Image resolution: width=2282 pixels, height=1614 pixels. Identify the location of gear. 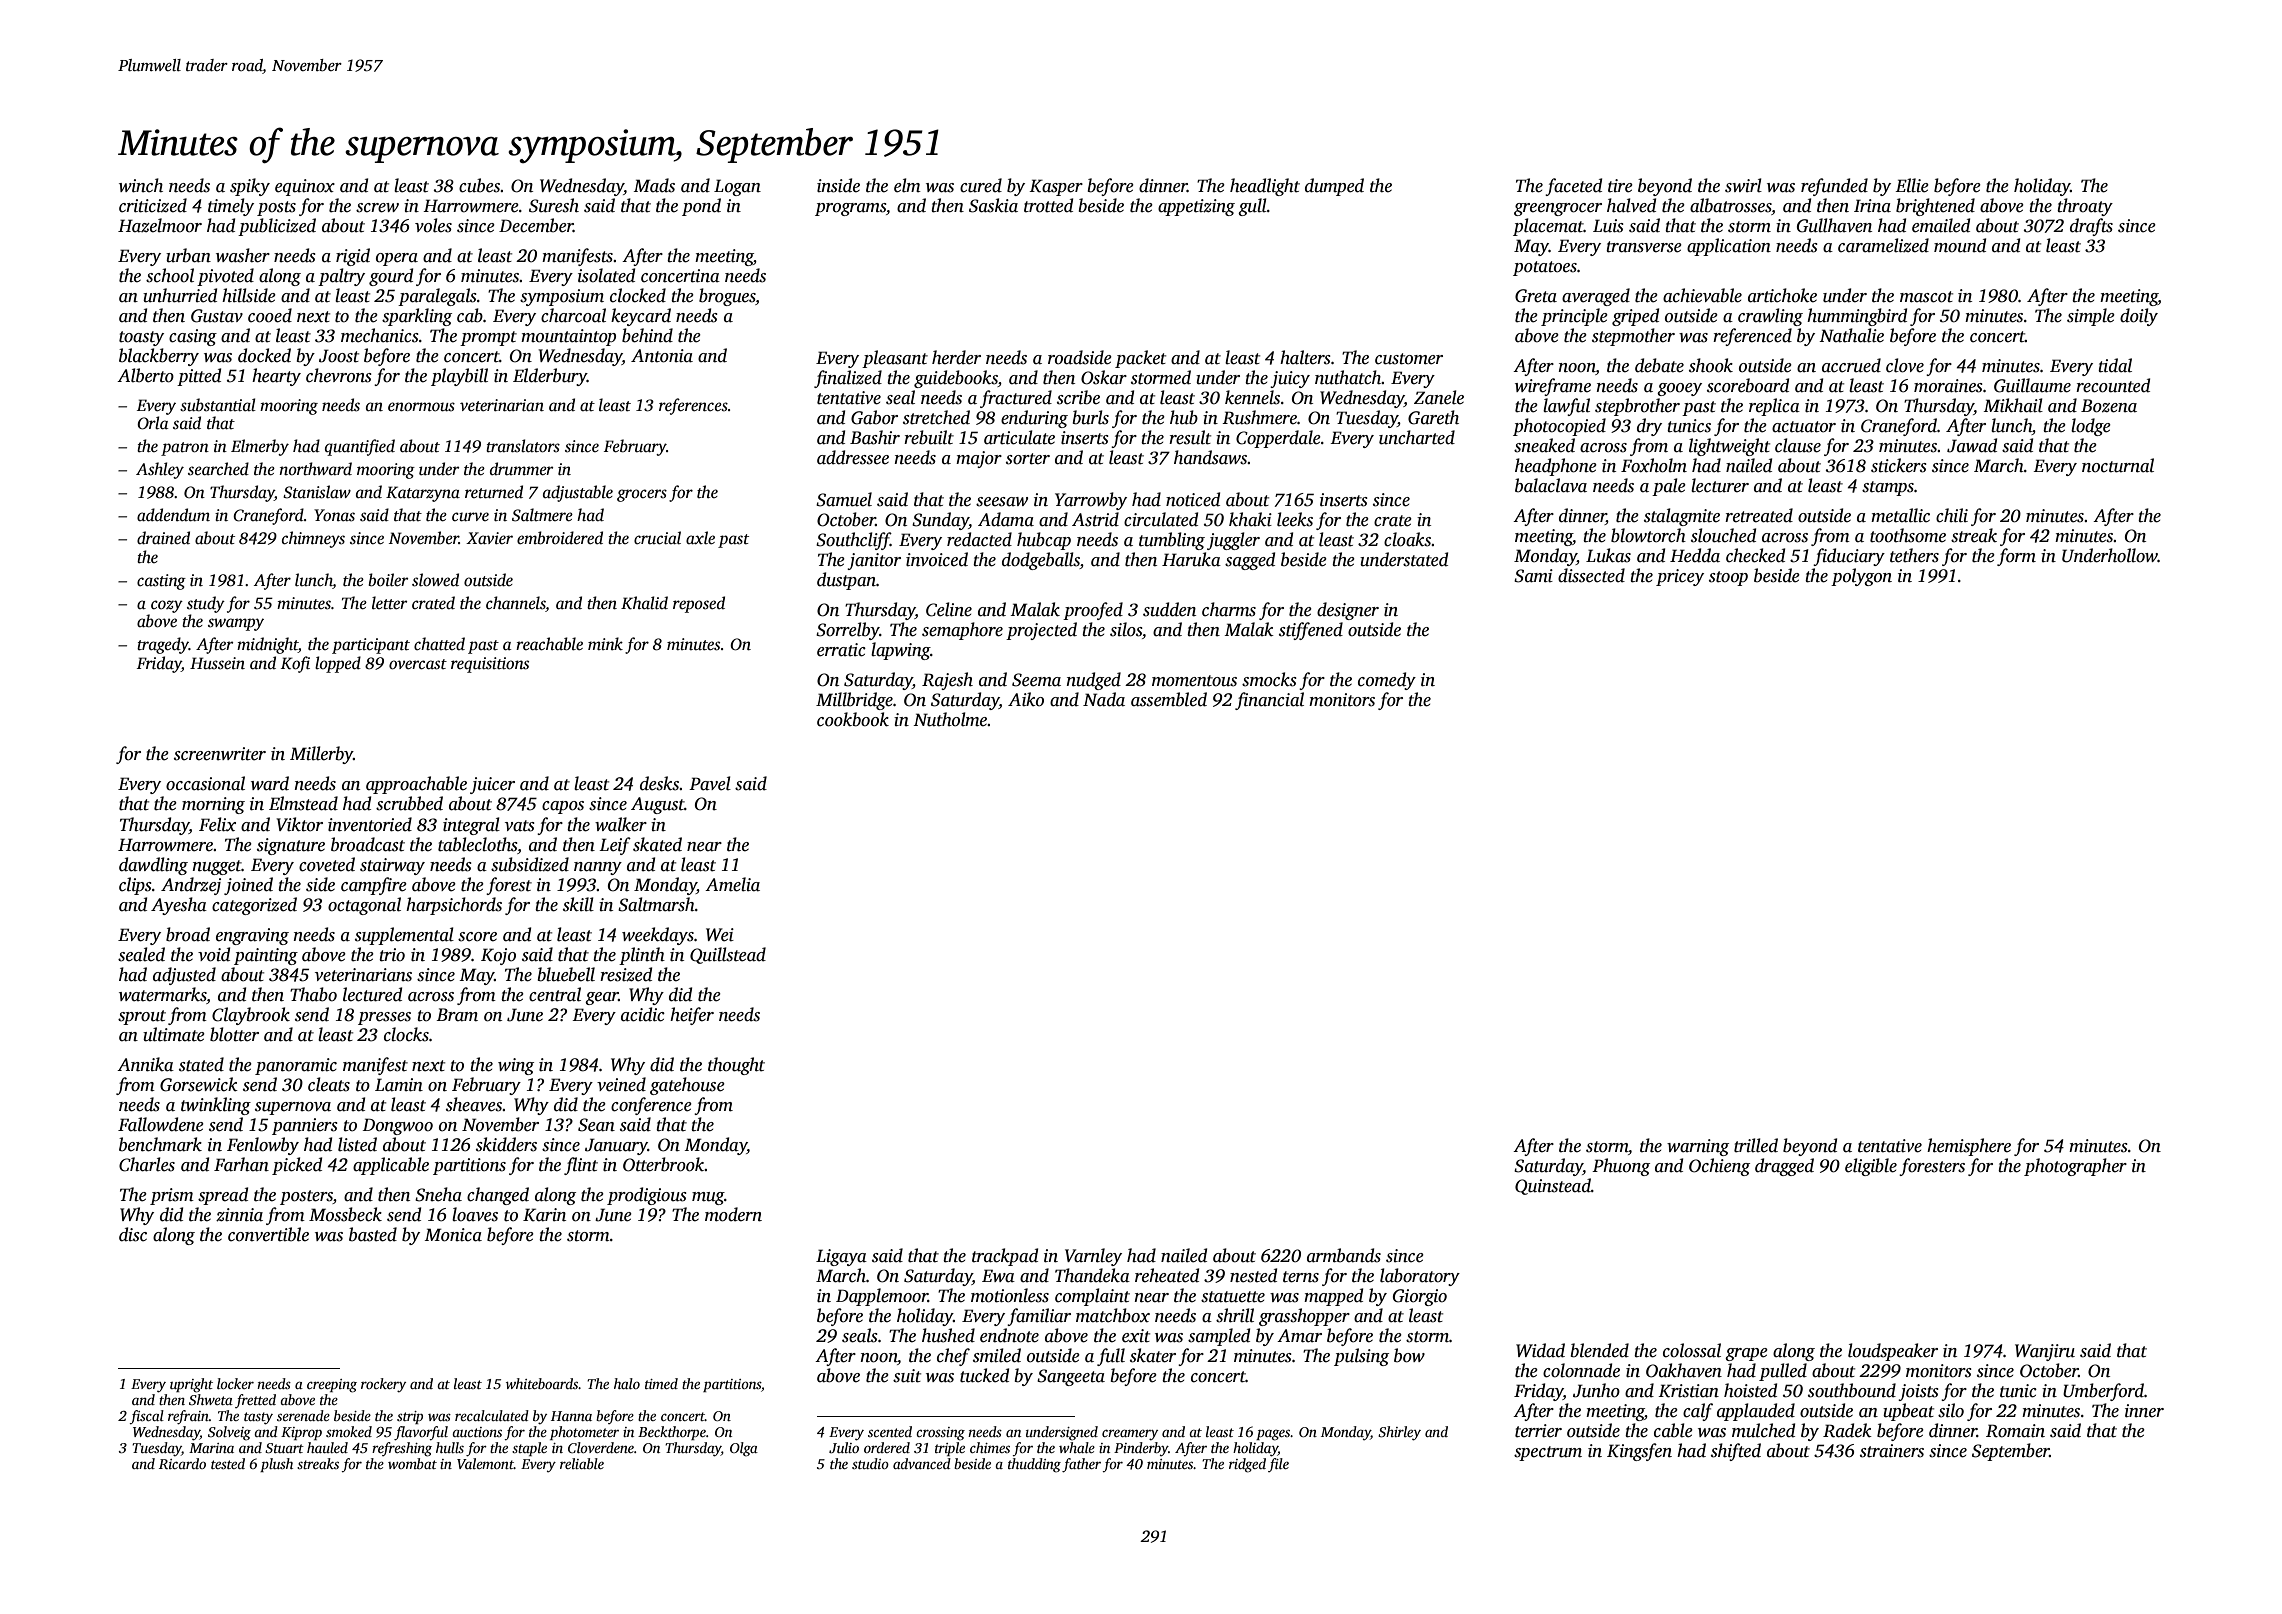
(602, 998).
